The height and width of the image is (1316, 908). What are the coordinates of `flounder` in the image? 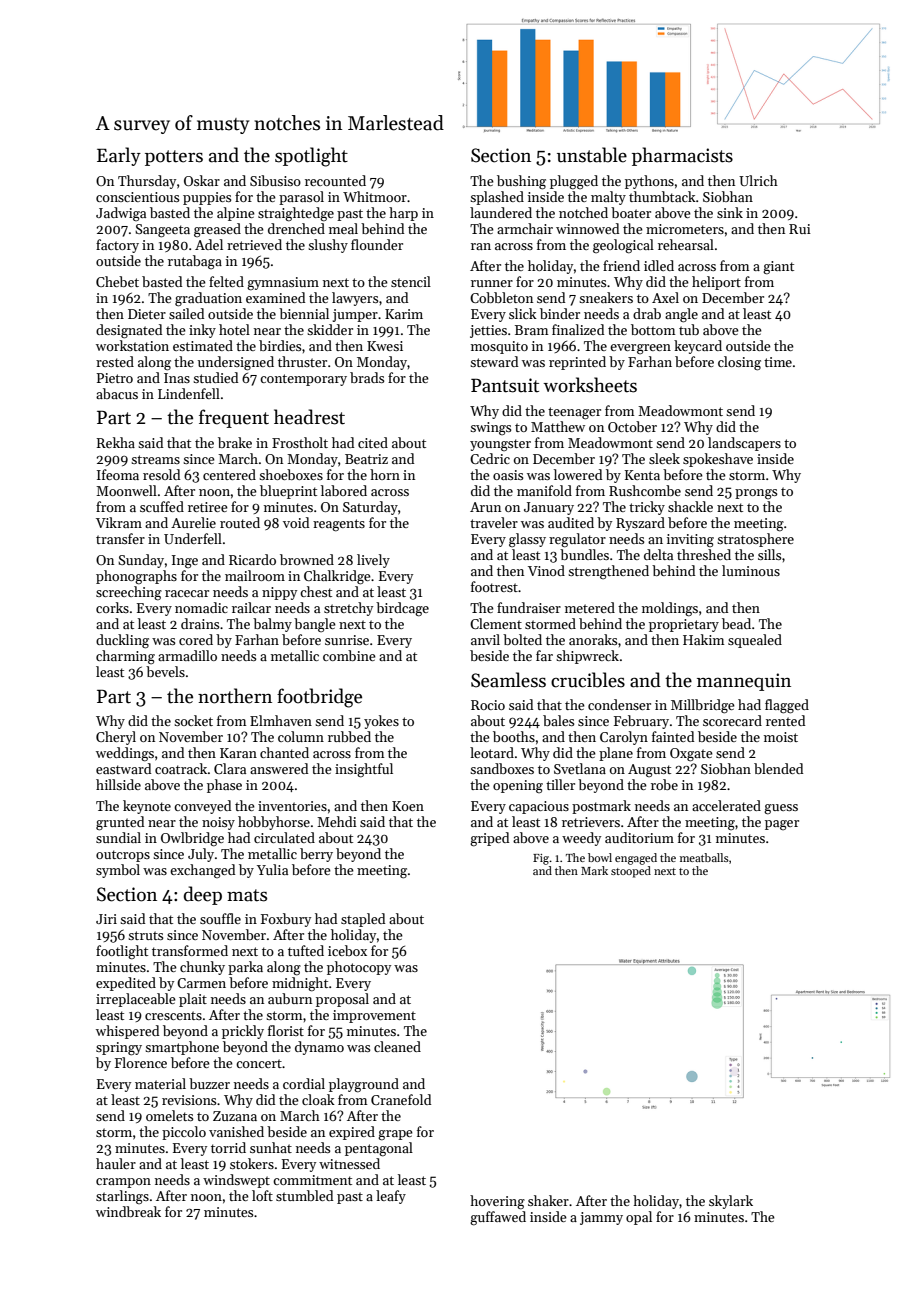 It's located at (377, 244).
